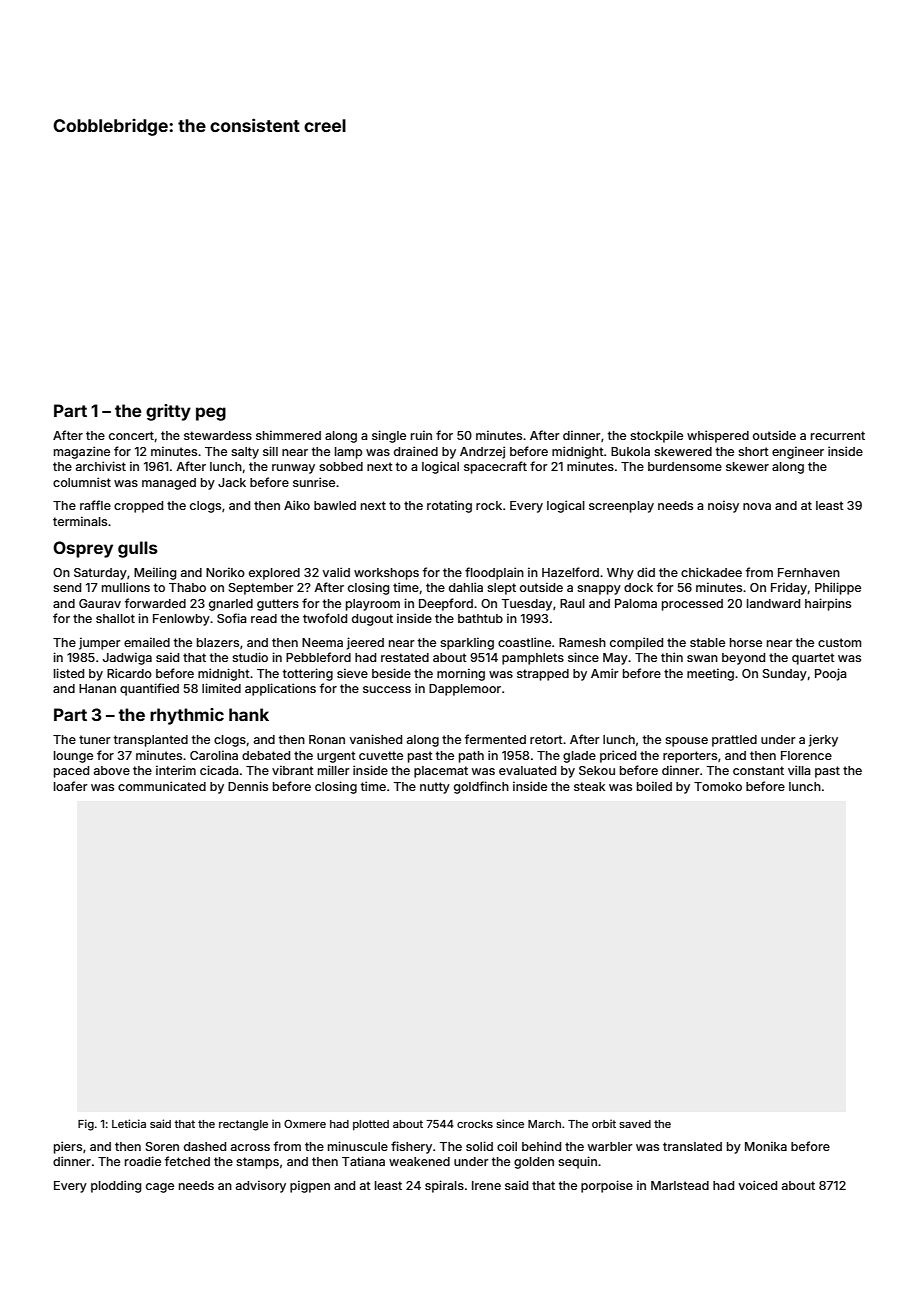 The image size is (924, 1308). Describe the element at coordinates (187, 587) in the image. I see `Thabo` at that location.
